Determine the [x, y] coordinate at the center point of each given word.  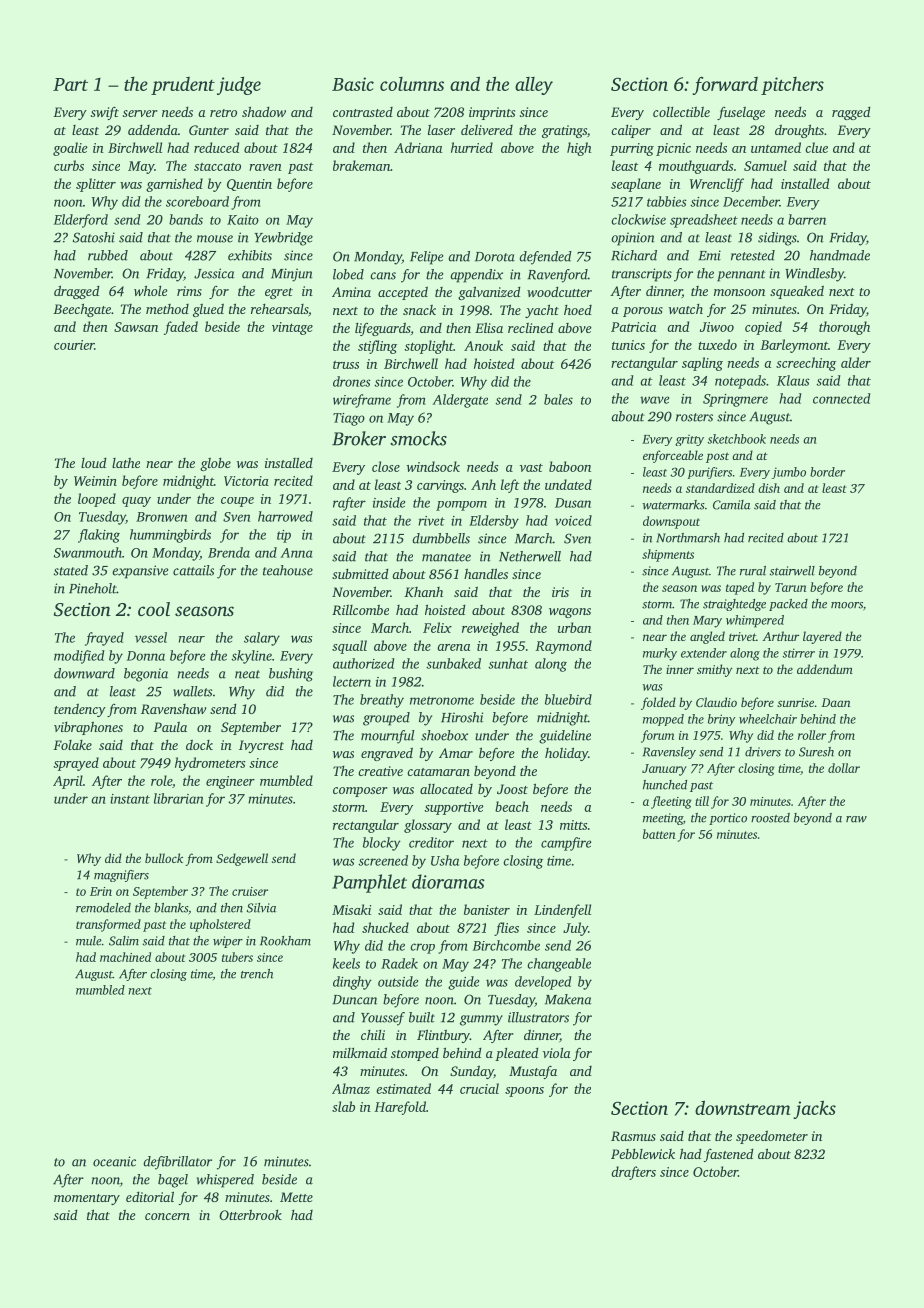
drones [352, 381]
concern [167, 1216]
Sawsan [136, 327]
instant [130, 799]
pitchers [792, 86]
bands [186, 219]
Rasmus [633, 1136]
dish [769, 488]
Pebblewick [643, 1154]
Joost [512, 789]
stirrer [798, 653]
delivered [487, 129]
